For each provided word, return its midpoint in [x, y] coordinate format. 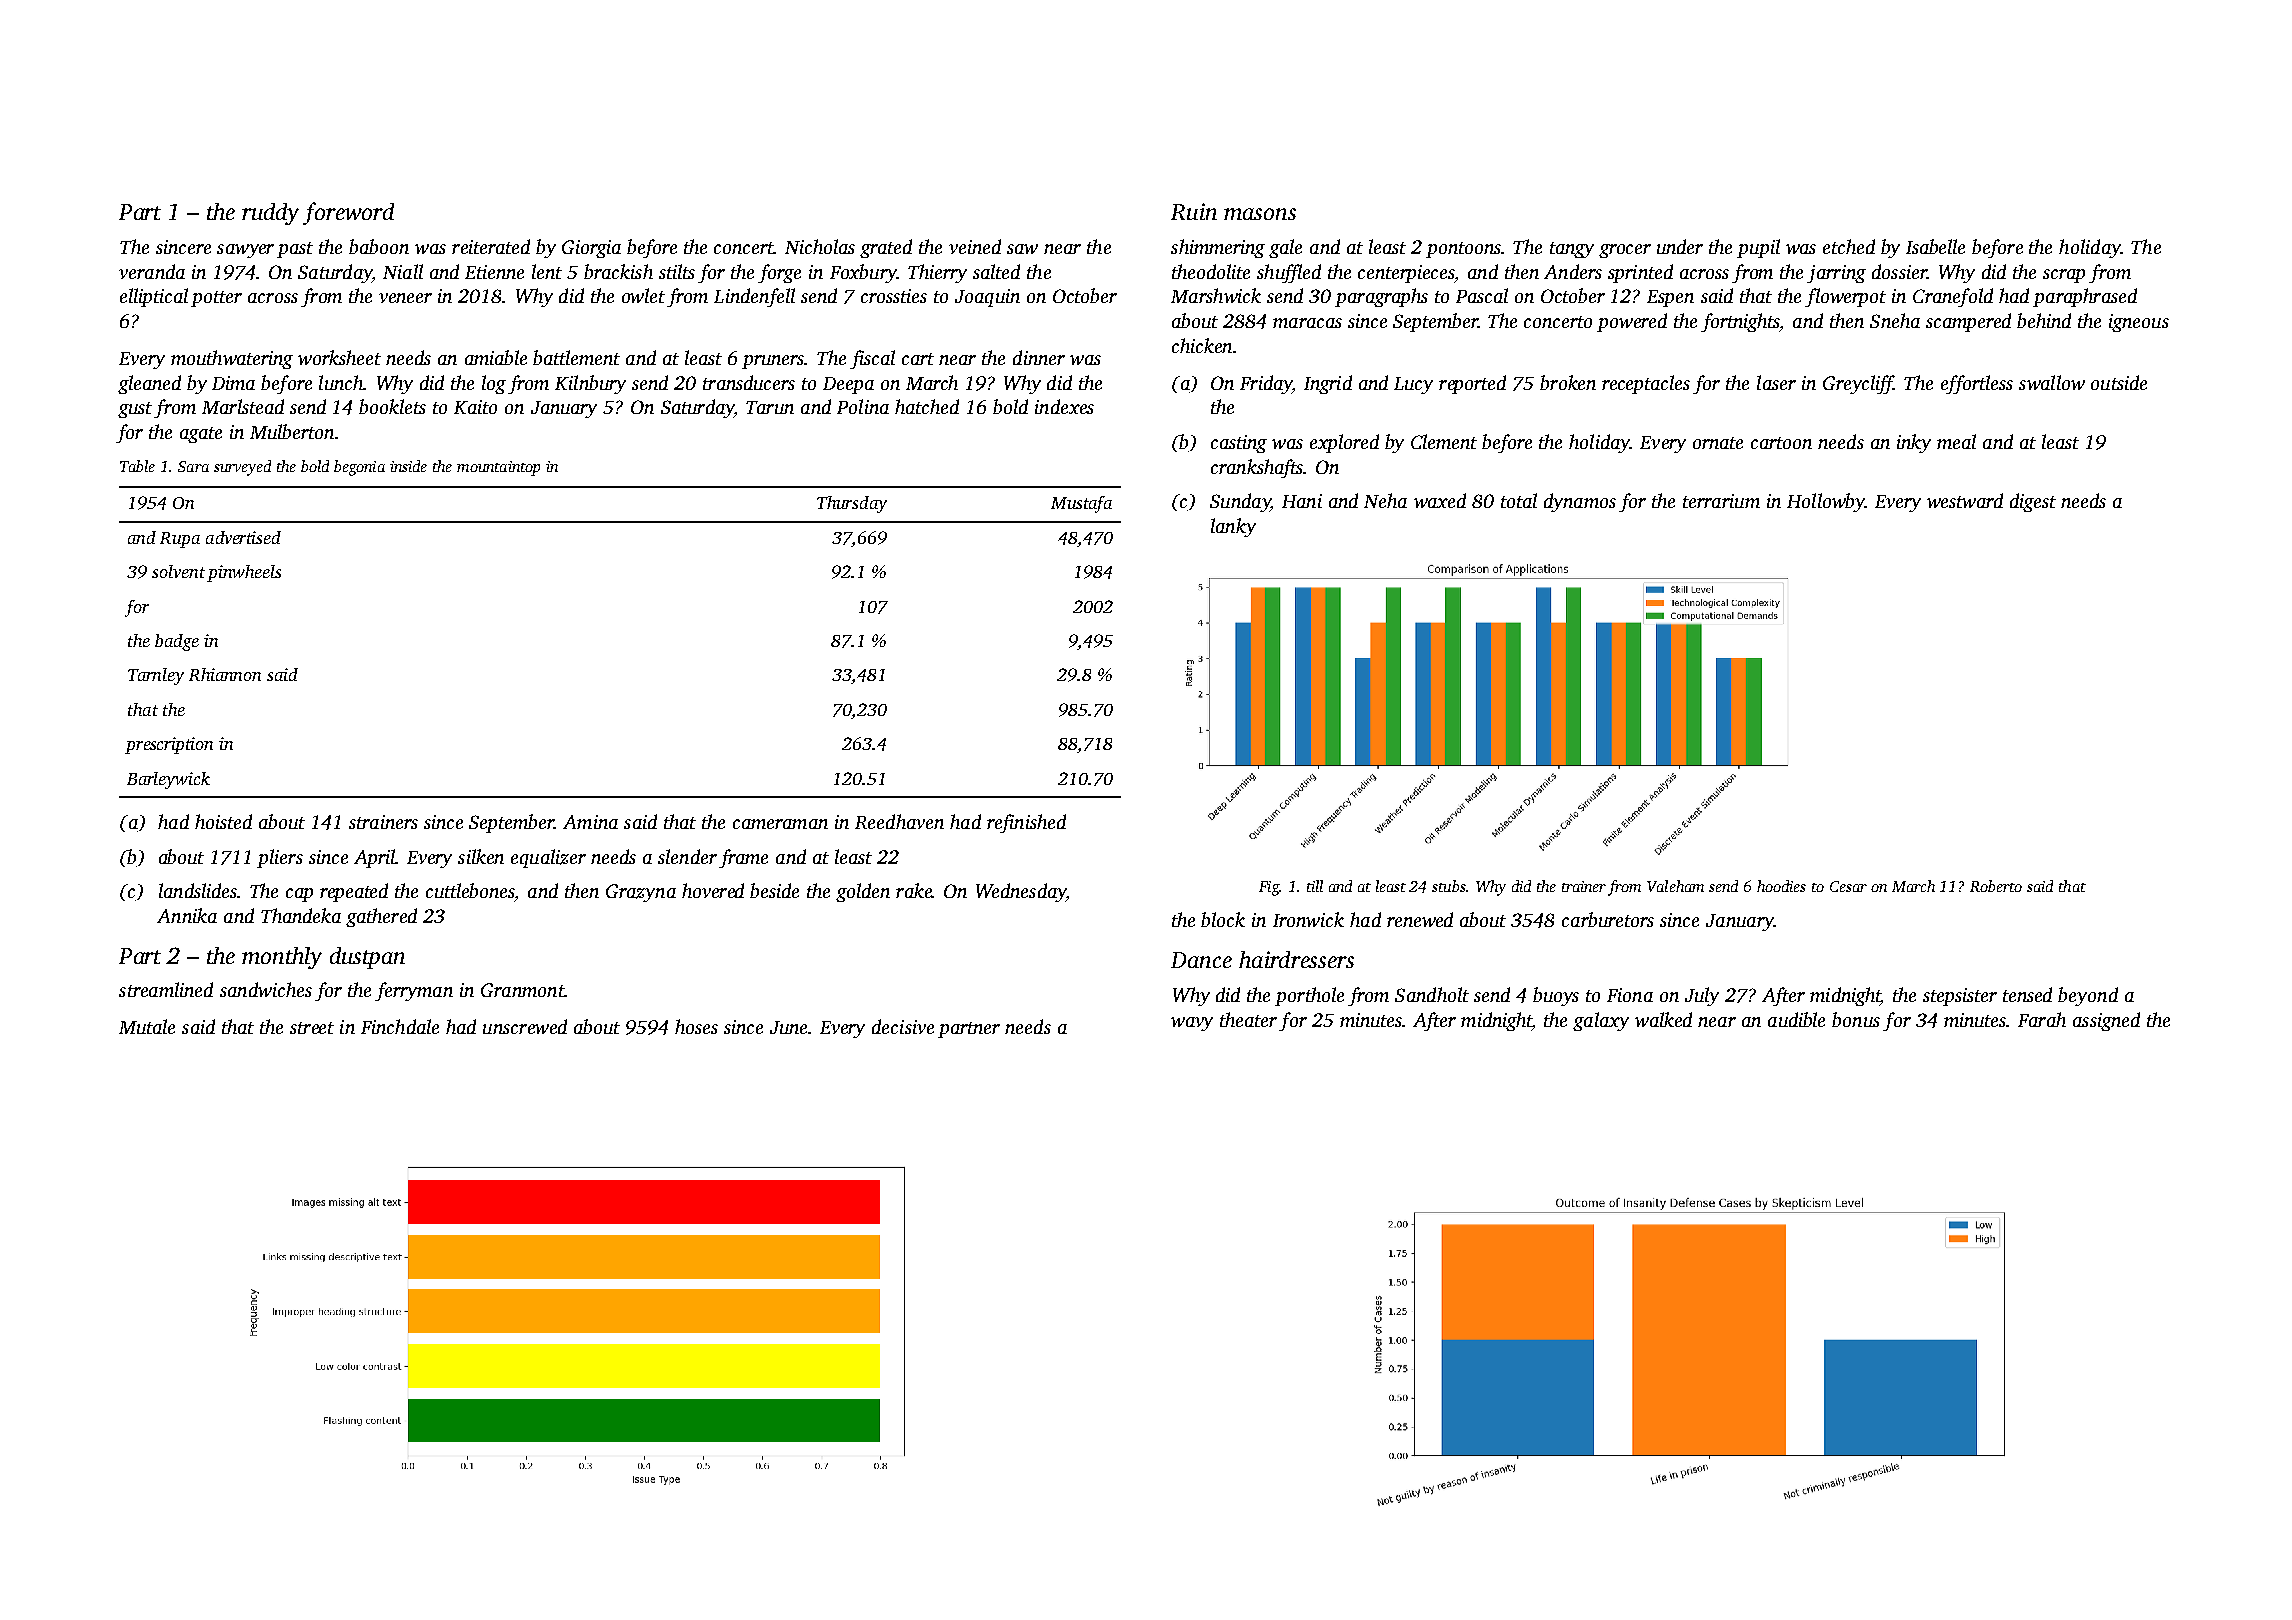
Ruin [1194, 211]
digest [2033, 502]
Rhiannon [225, 674]
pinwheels [244, 573]
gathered [381, 917]
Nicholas [820, 246]
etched [1849, 246]
